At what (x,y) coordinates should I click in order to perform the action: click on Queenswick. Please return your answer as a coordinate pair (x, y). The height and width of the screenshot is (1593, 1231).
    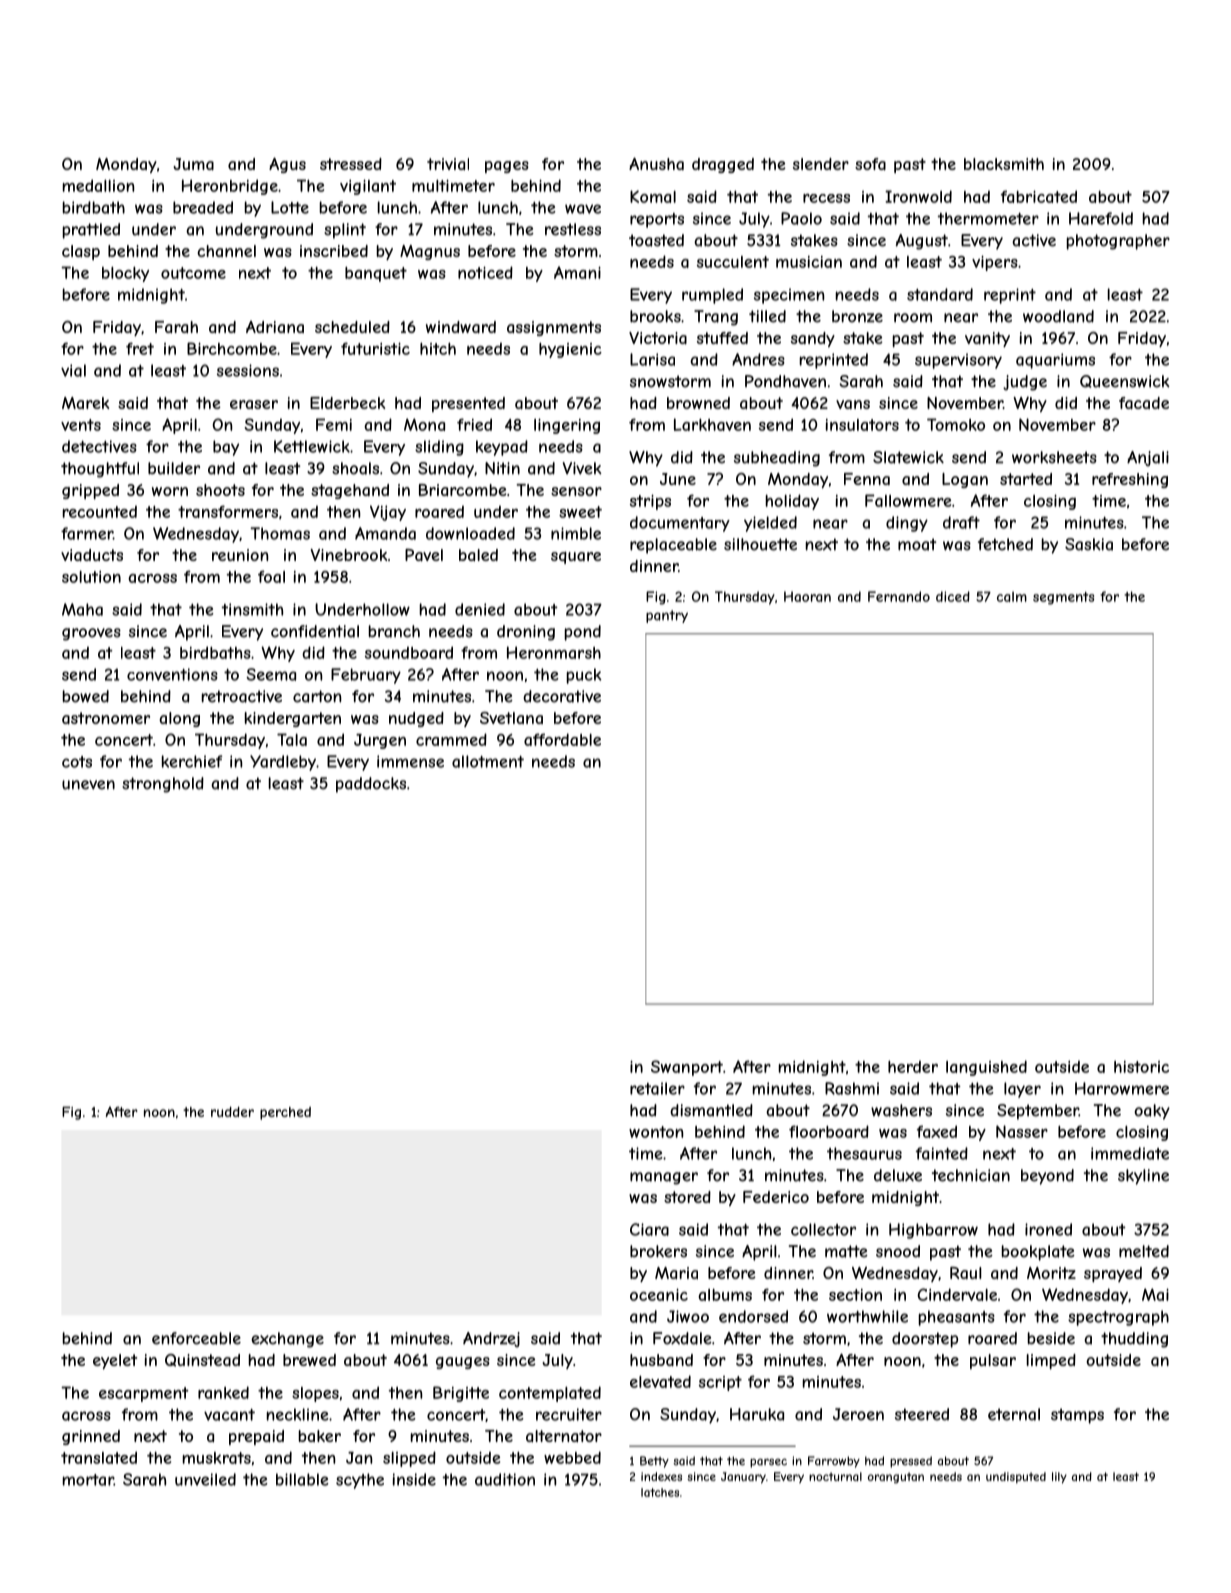
    Looking at the image, I should click on (1125, 381).
